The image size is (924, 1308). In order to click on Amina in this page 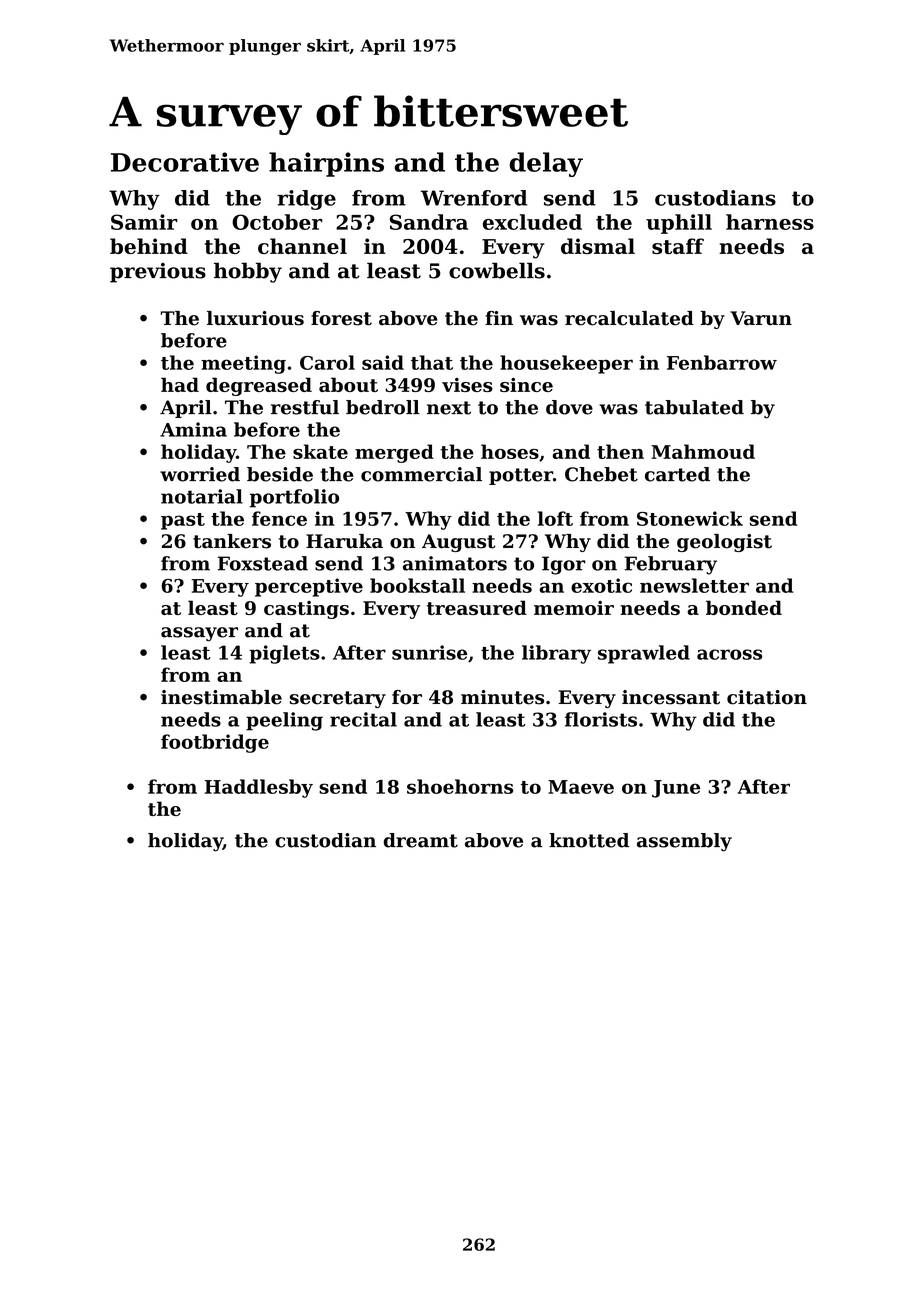, I will do `click(193, 429)`.
